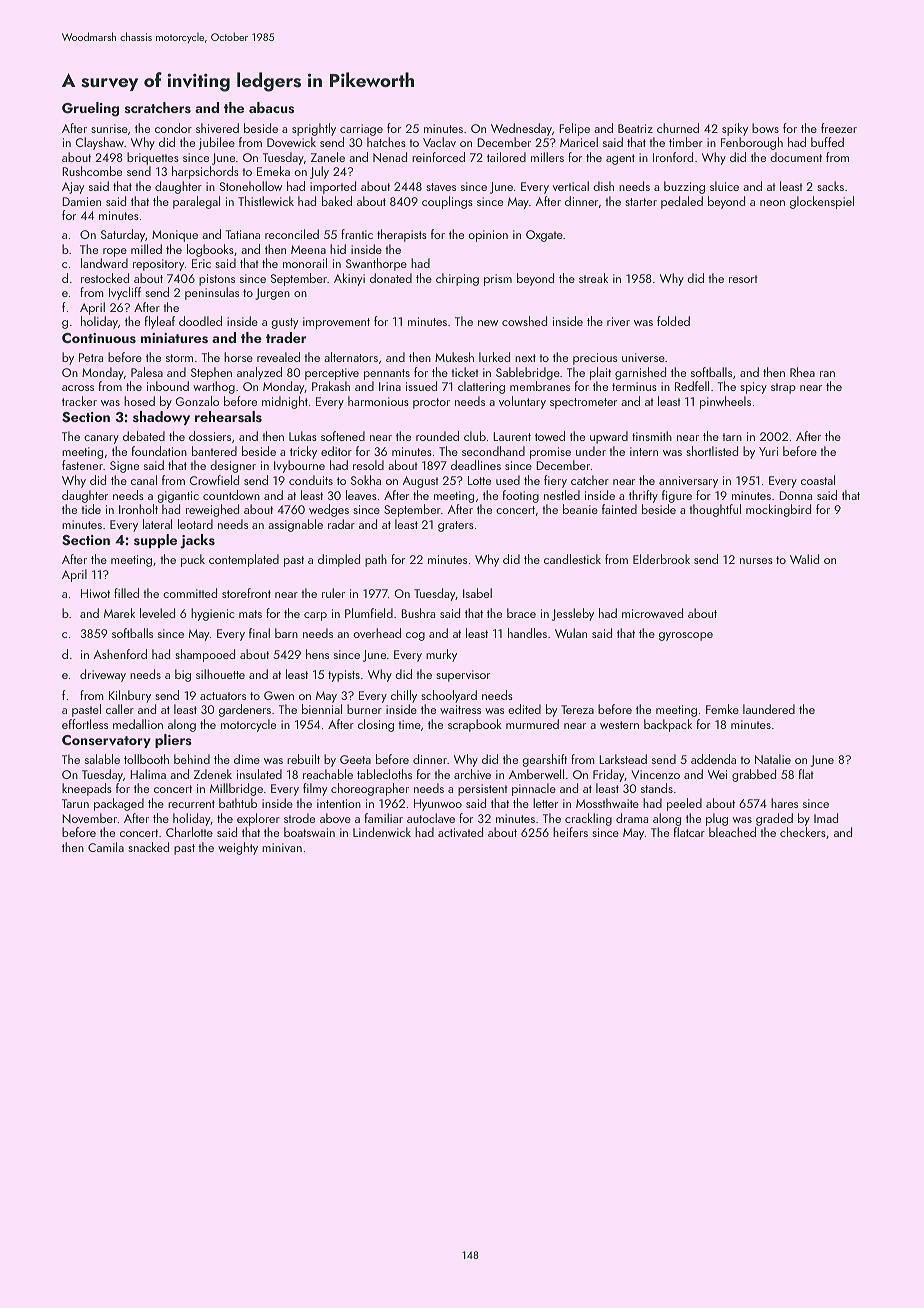 This document has height=1308, width=924. I want to click on nurses, so click(756, 561).
